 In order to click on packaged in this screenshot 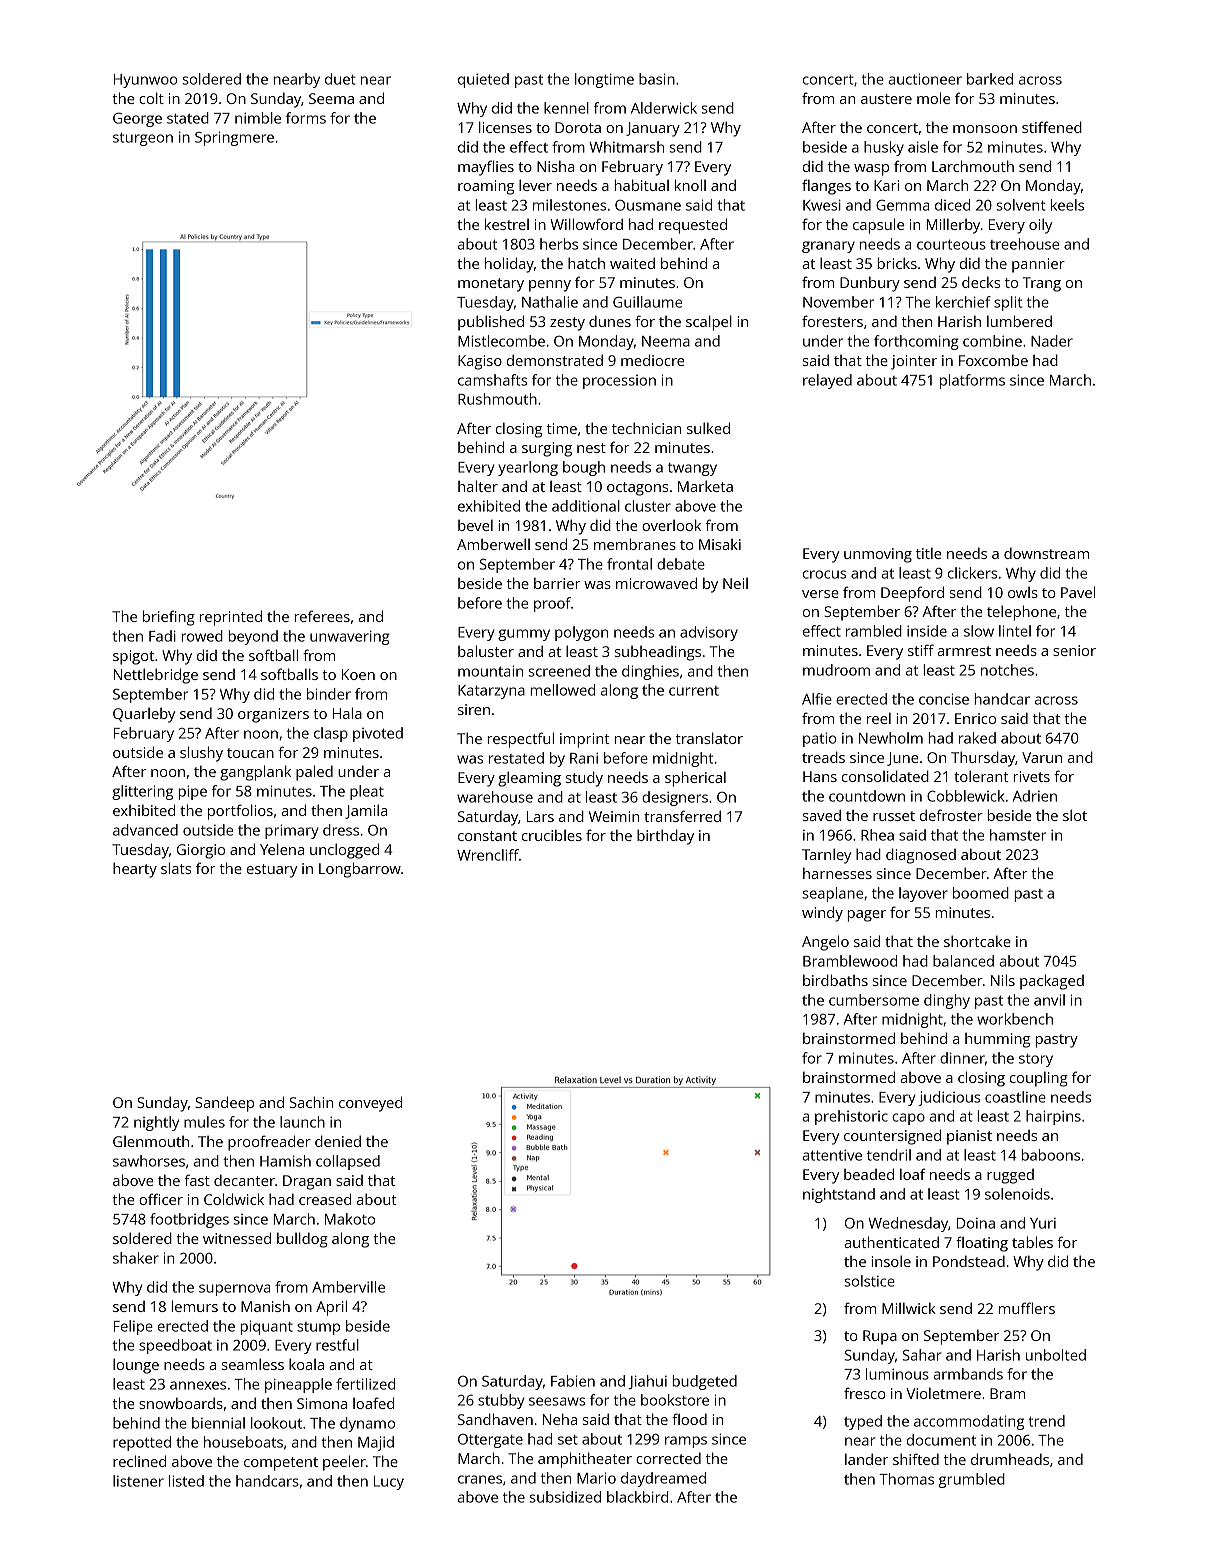, I will do `click(1052, 982)`.
